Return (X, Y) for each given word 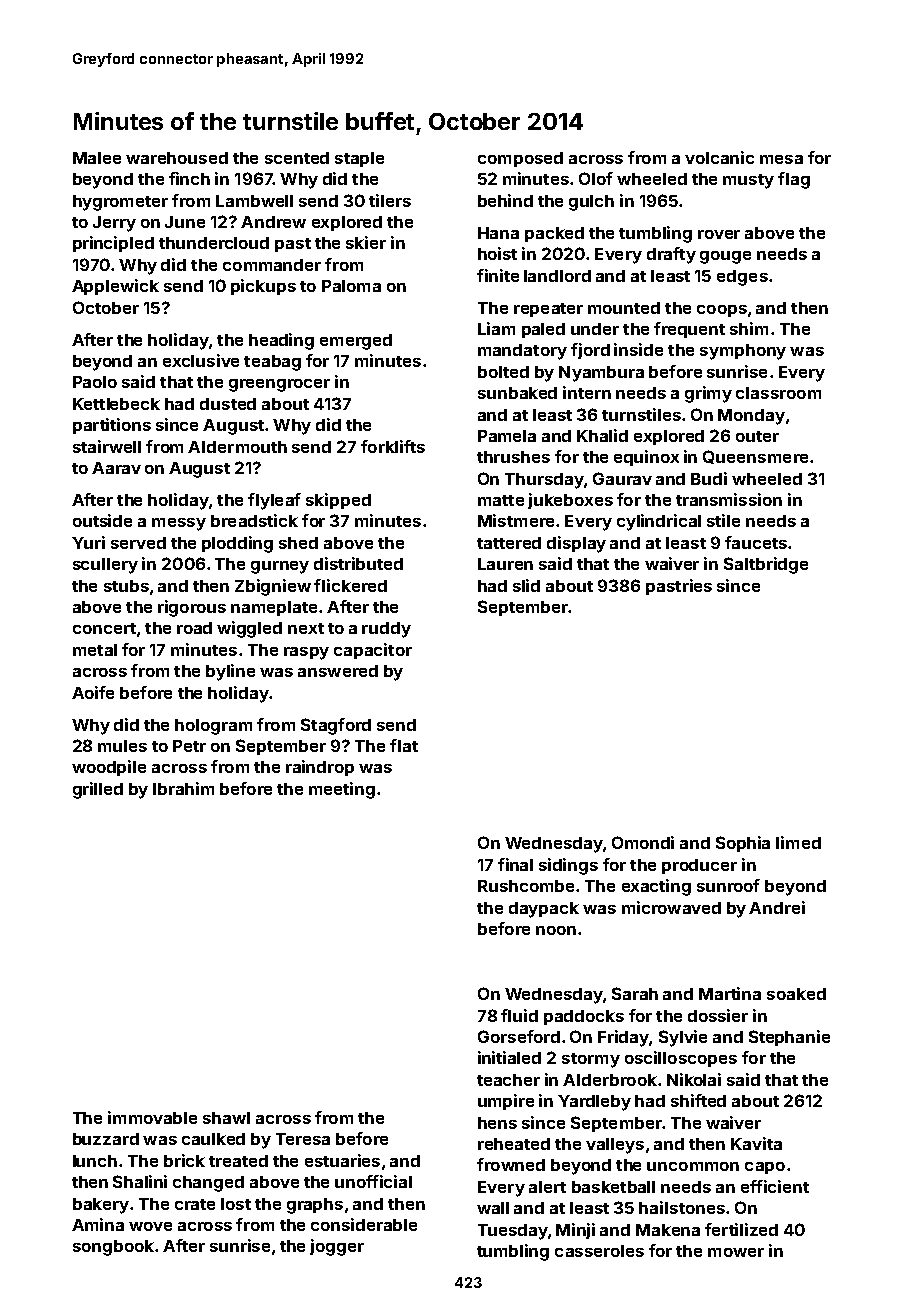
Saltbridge (766, 565)
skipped (338, 501)
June (185, 222)
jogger (337, 1247)
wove (150, 1226)
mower (736, 1252)
